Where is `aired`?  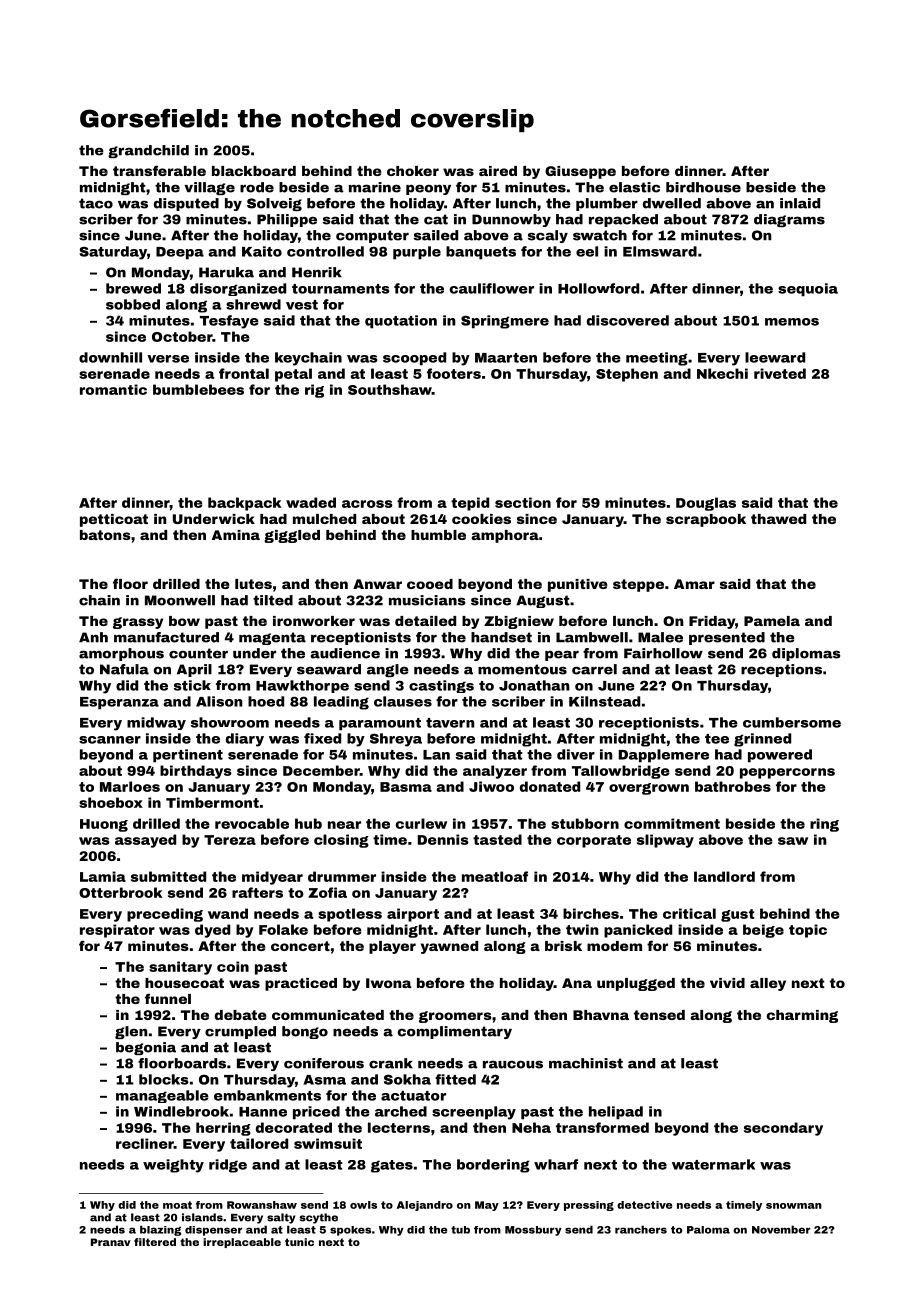 aired is located at coordinates (498, 171).
